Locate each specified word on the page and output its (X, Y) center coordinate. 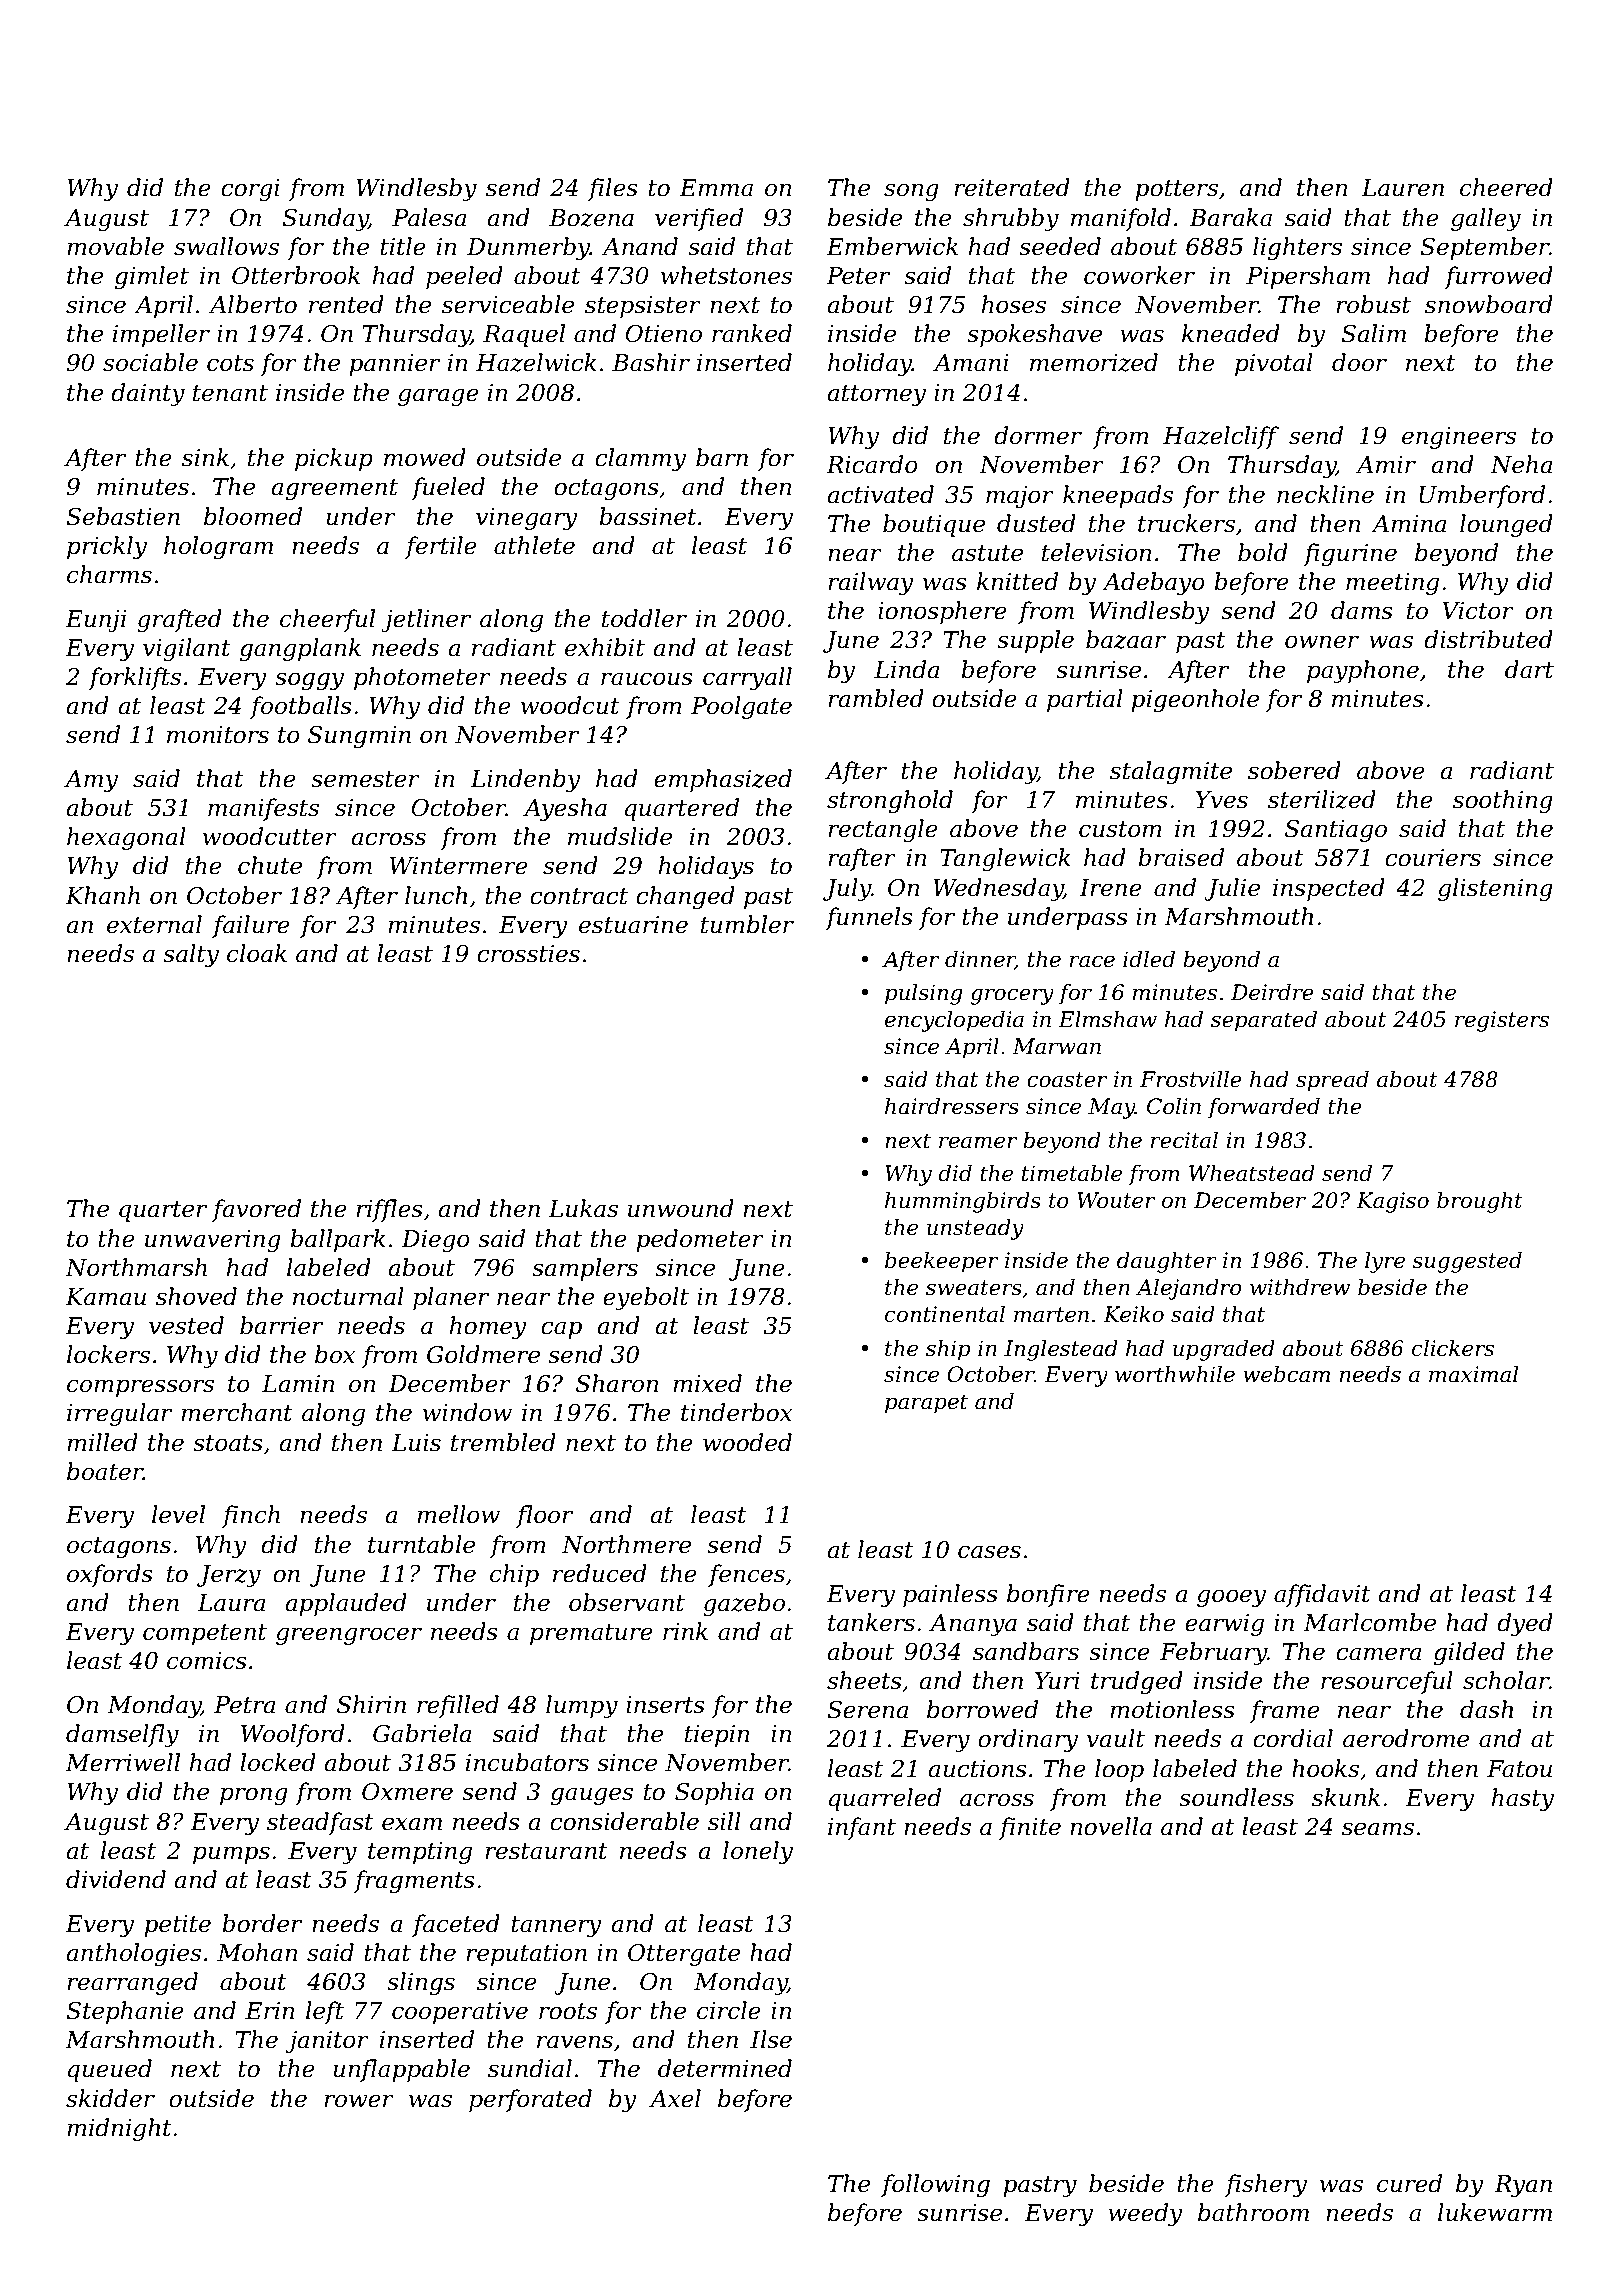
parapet (926, 1404)
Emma (716, 188)
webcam (1286, 1374)
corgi (250, 190)
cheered (1506, 187)
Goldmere (483, 1354)
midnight (119, 2129)
